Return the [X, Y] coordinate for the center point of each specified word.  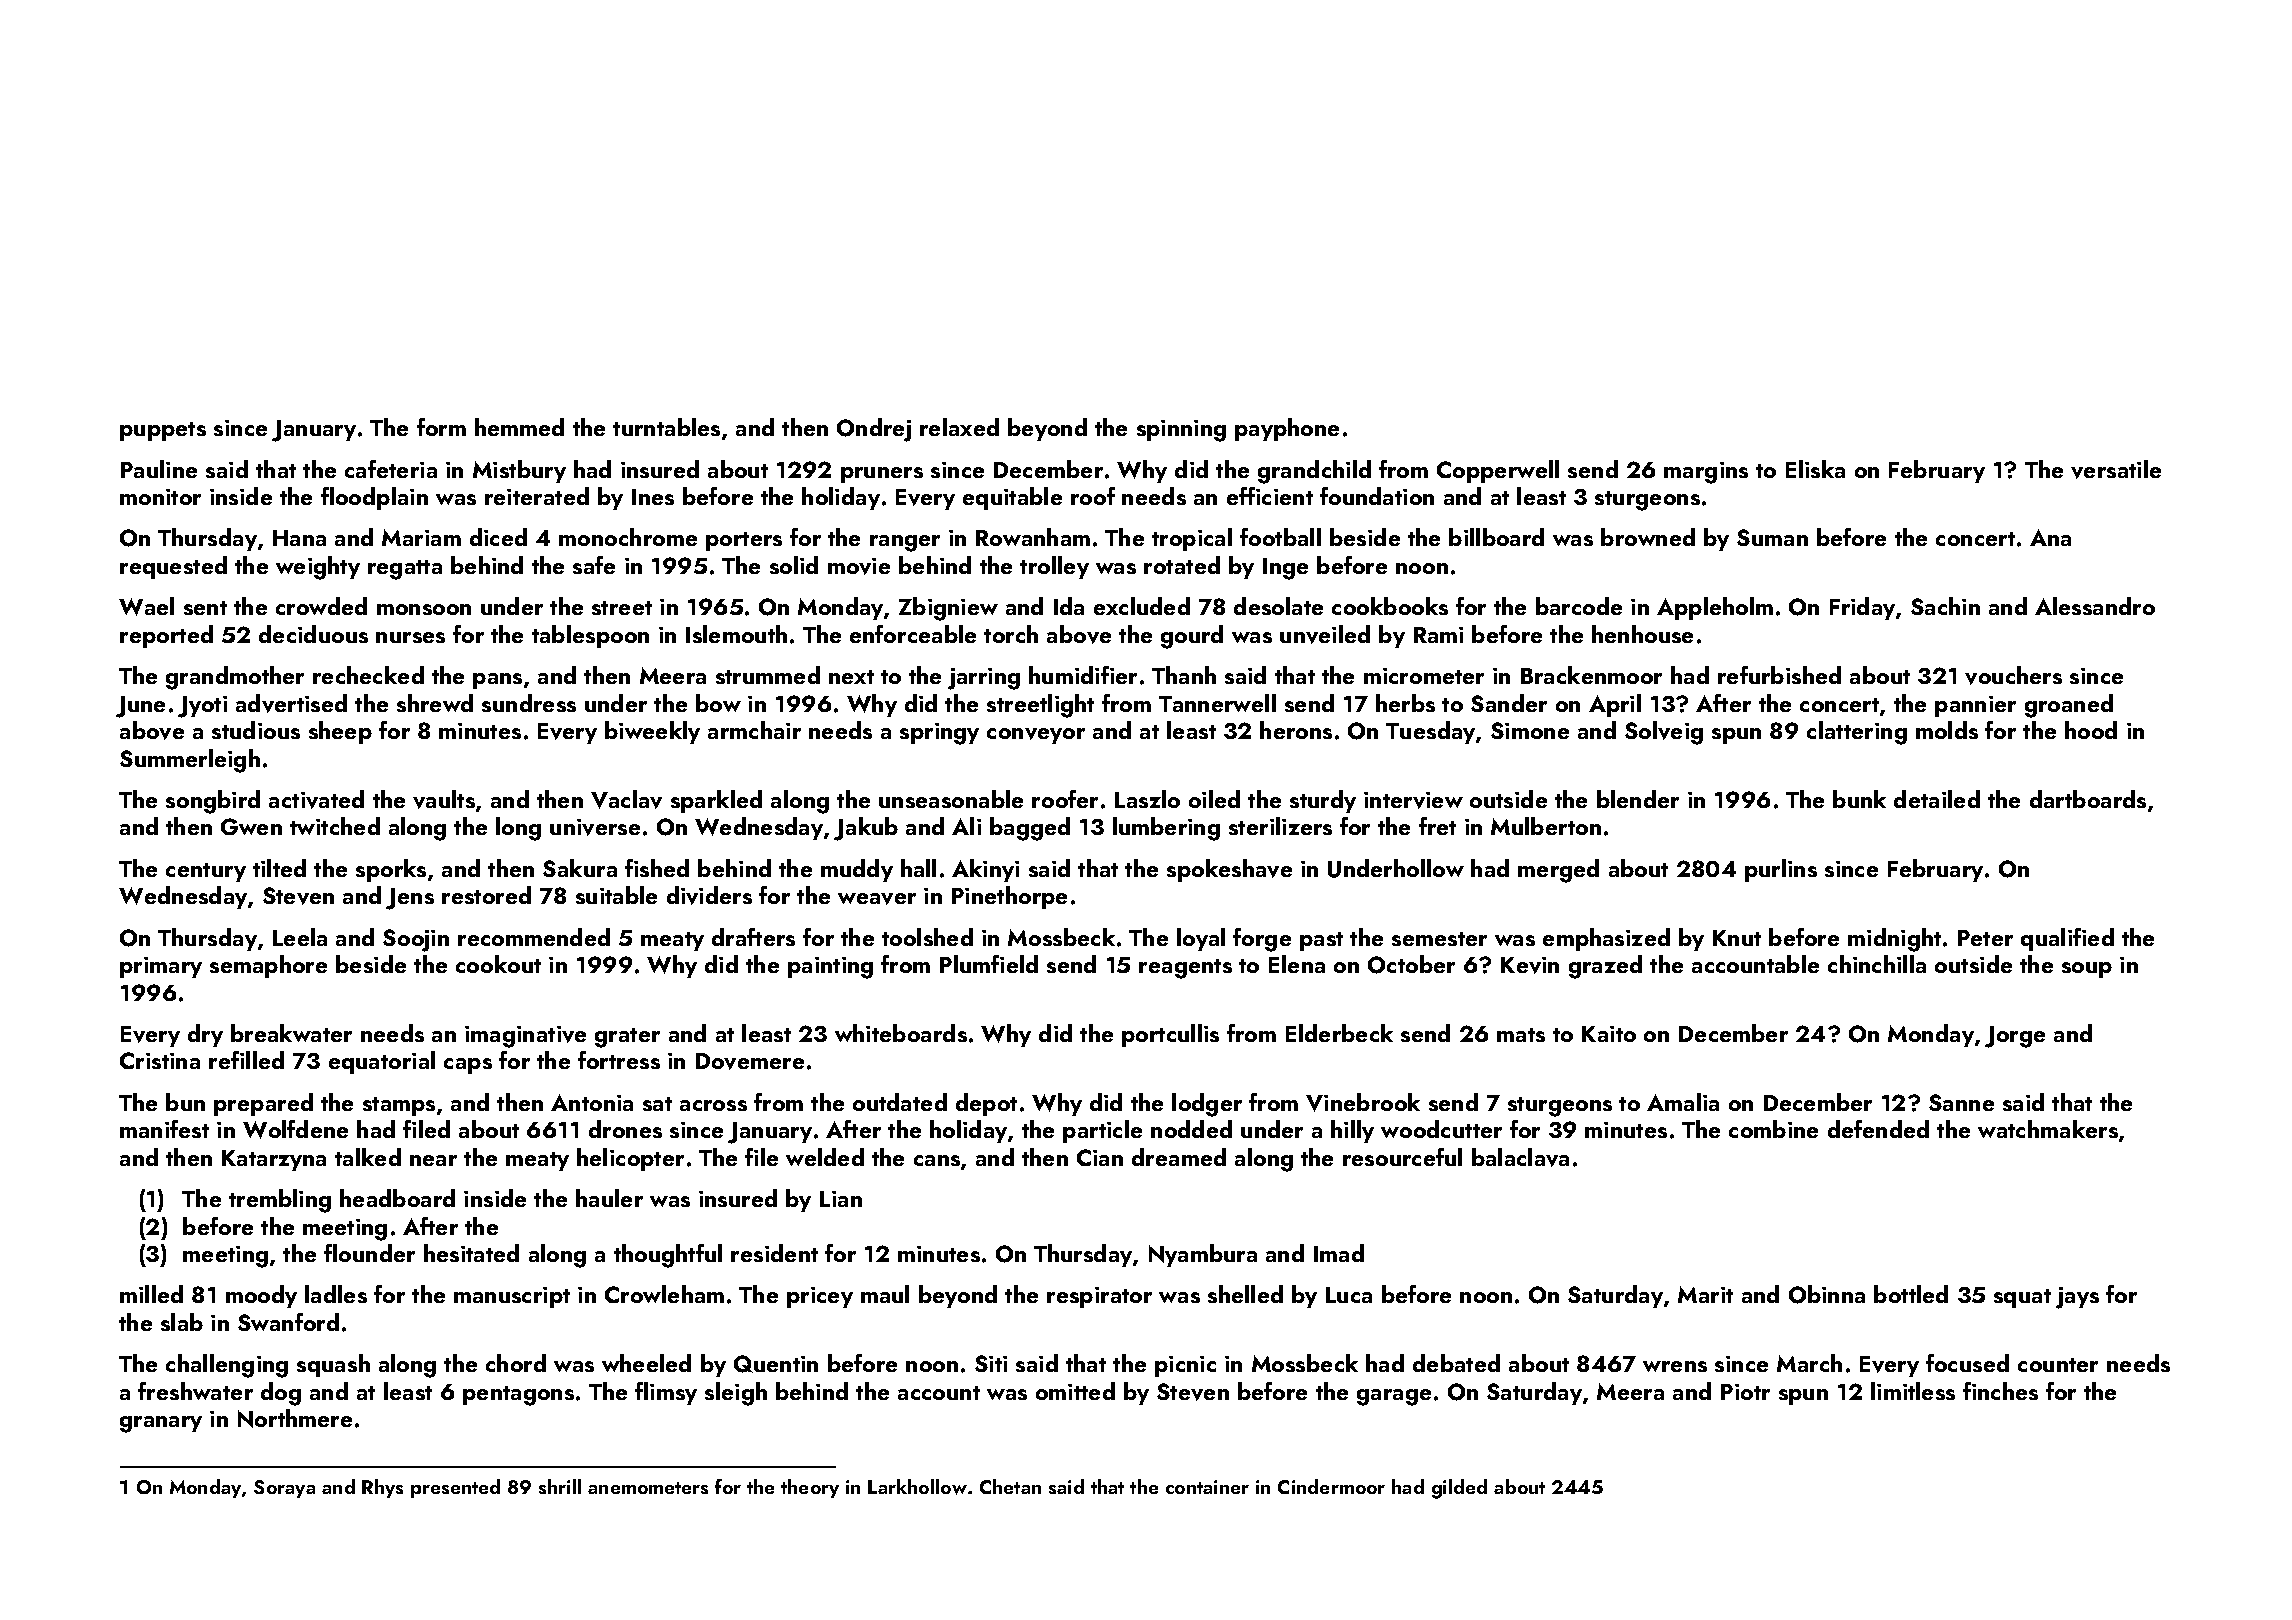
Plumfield [989, 964]
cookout [498, 964]
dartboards [2088, 799]
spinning [1181, 431]
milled [151, 1294]
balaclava [1520, 1157]
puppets [163, 431]
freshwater [195, 1391]
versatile [2116, 469]
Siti [991, 1363]
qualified [2067, 939]
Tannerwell [1217, 703]
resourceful [1402, 1157]
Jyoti [202, 707]
